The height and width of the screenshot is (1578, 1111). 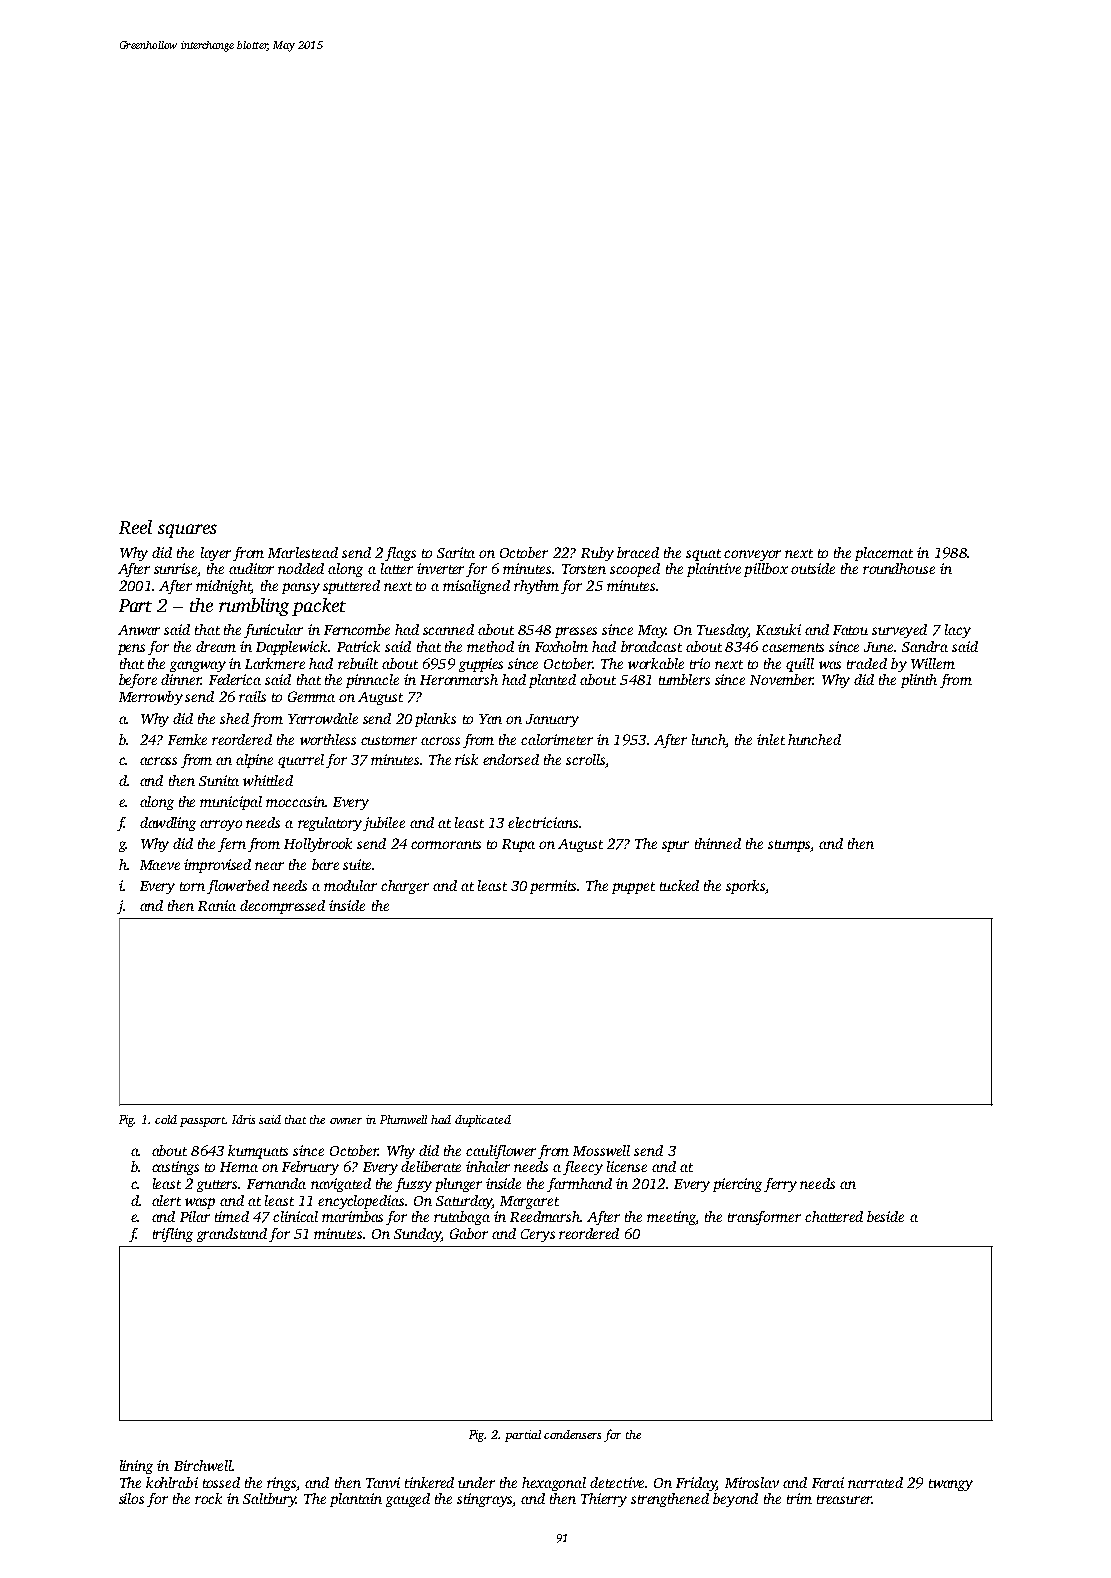 I want to click on meeting, so click(x=671, y=1218).
